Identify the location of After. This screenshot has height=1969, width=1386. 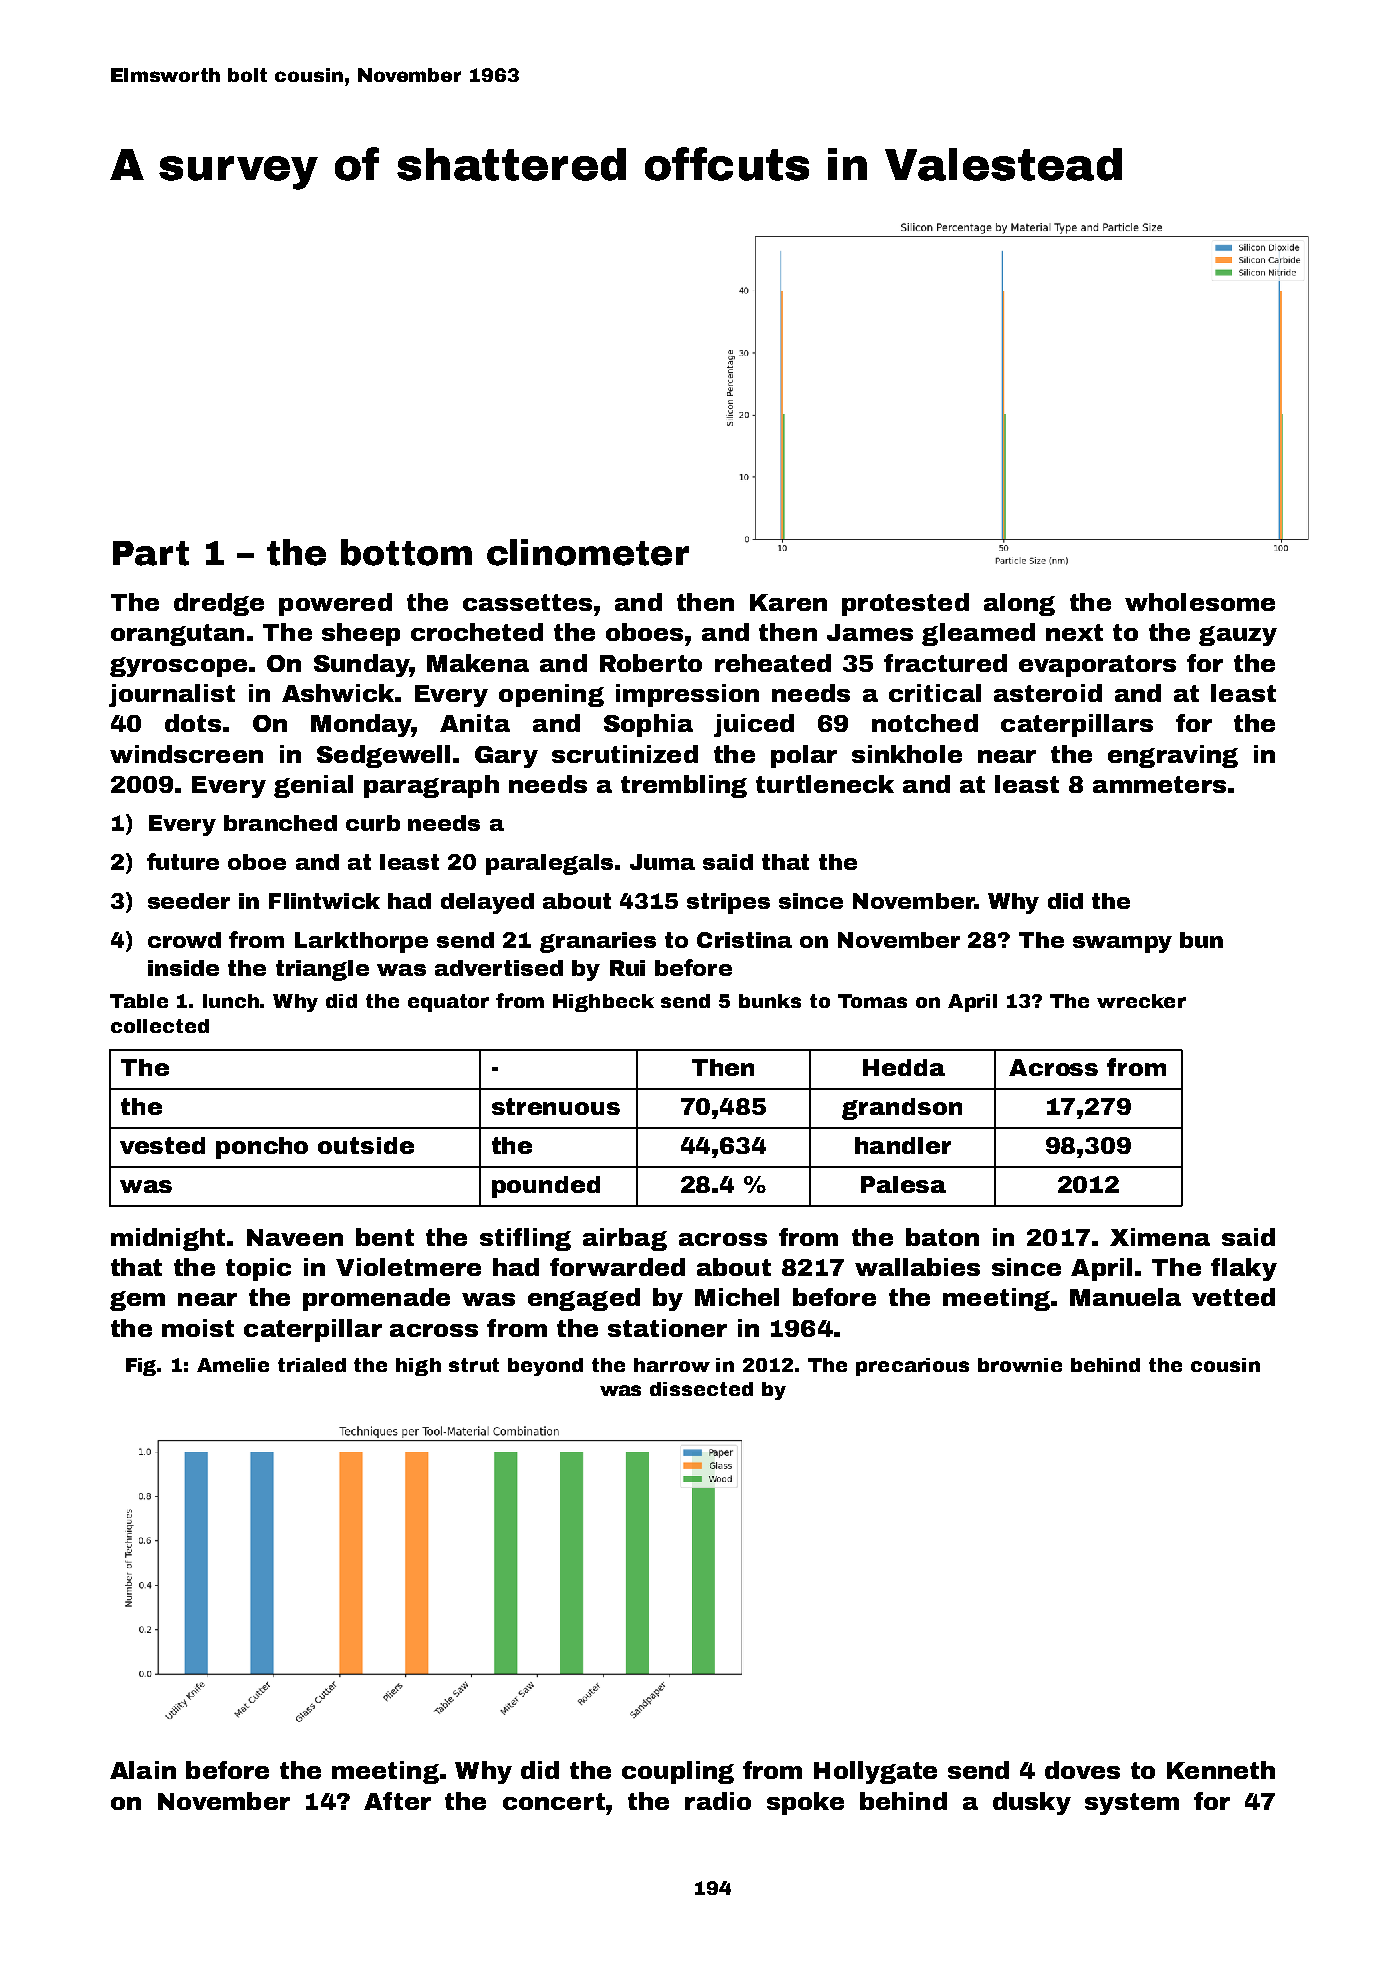
(397, 1801).
